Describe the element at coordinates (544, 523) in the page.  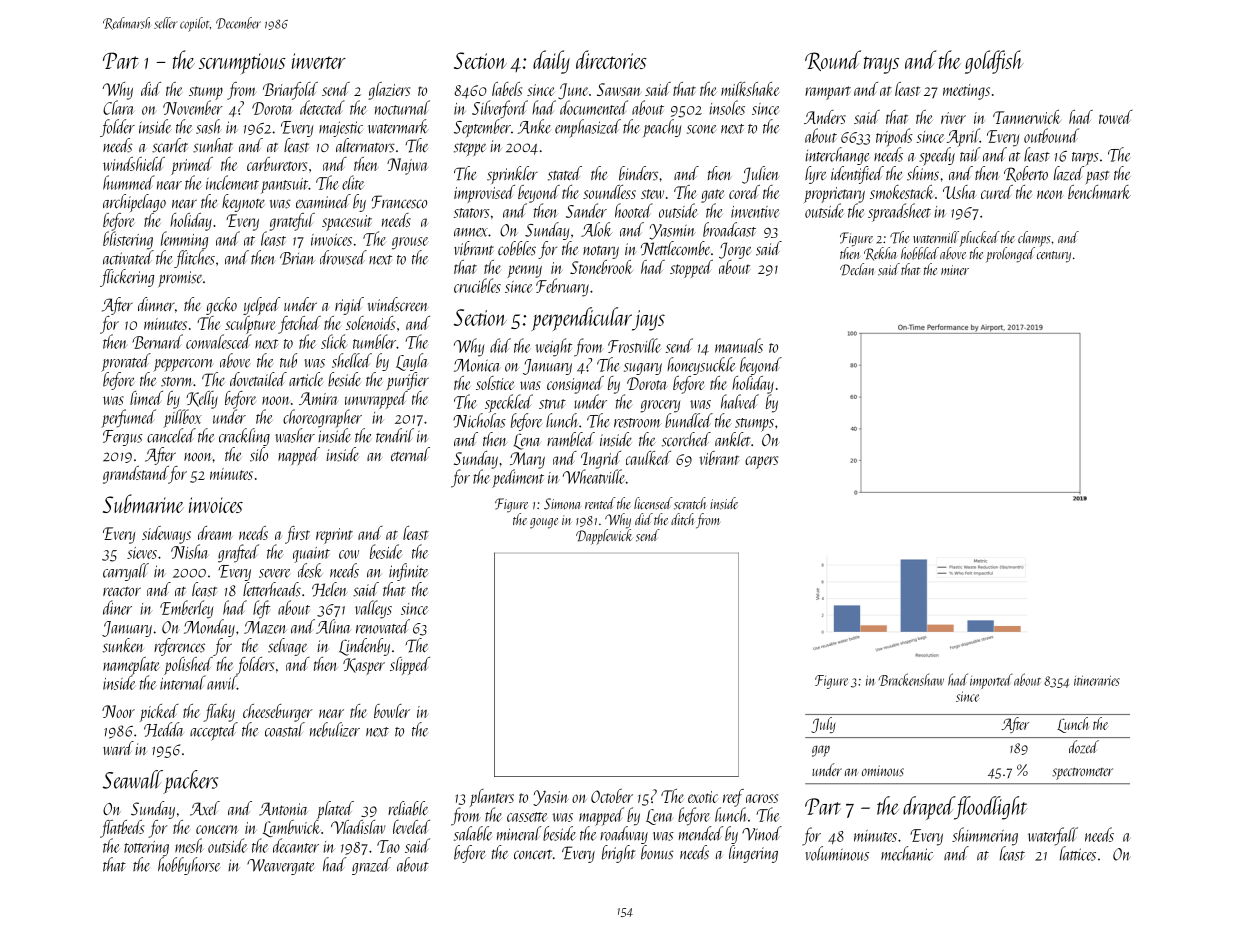
I see `gouge` at that location.
